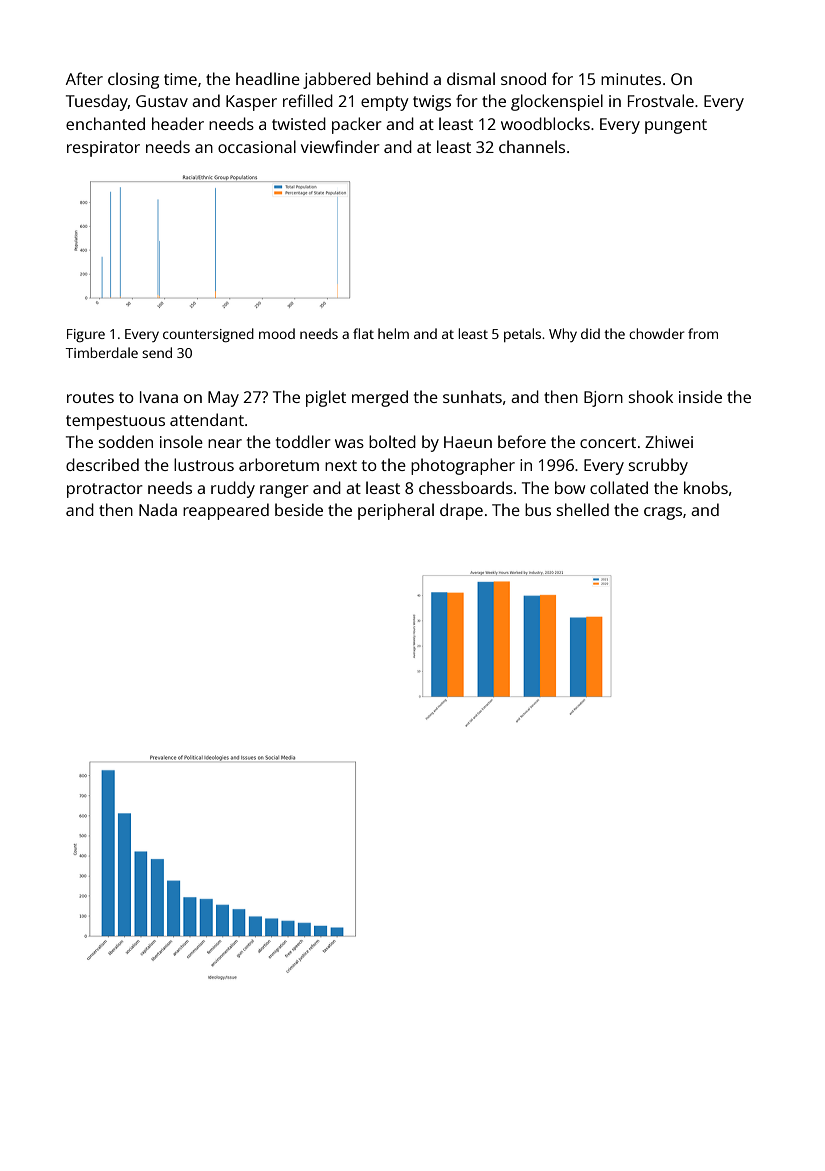 The height and width of the screenshot is (1171, 825). I want to click on behind, so click(402, 78).
